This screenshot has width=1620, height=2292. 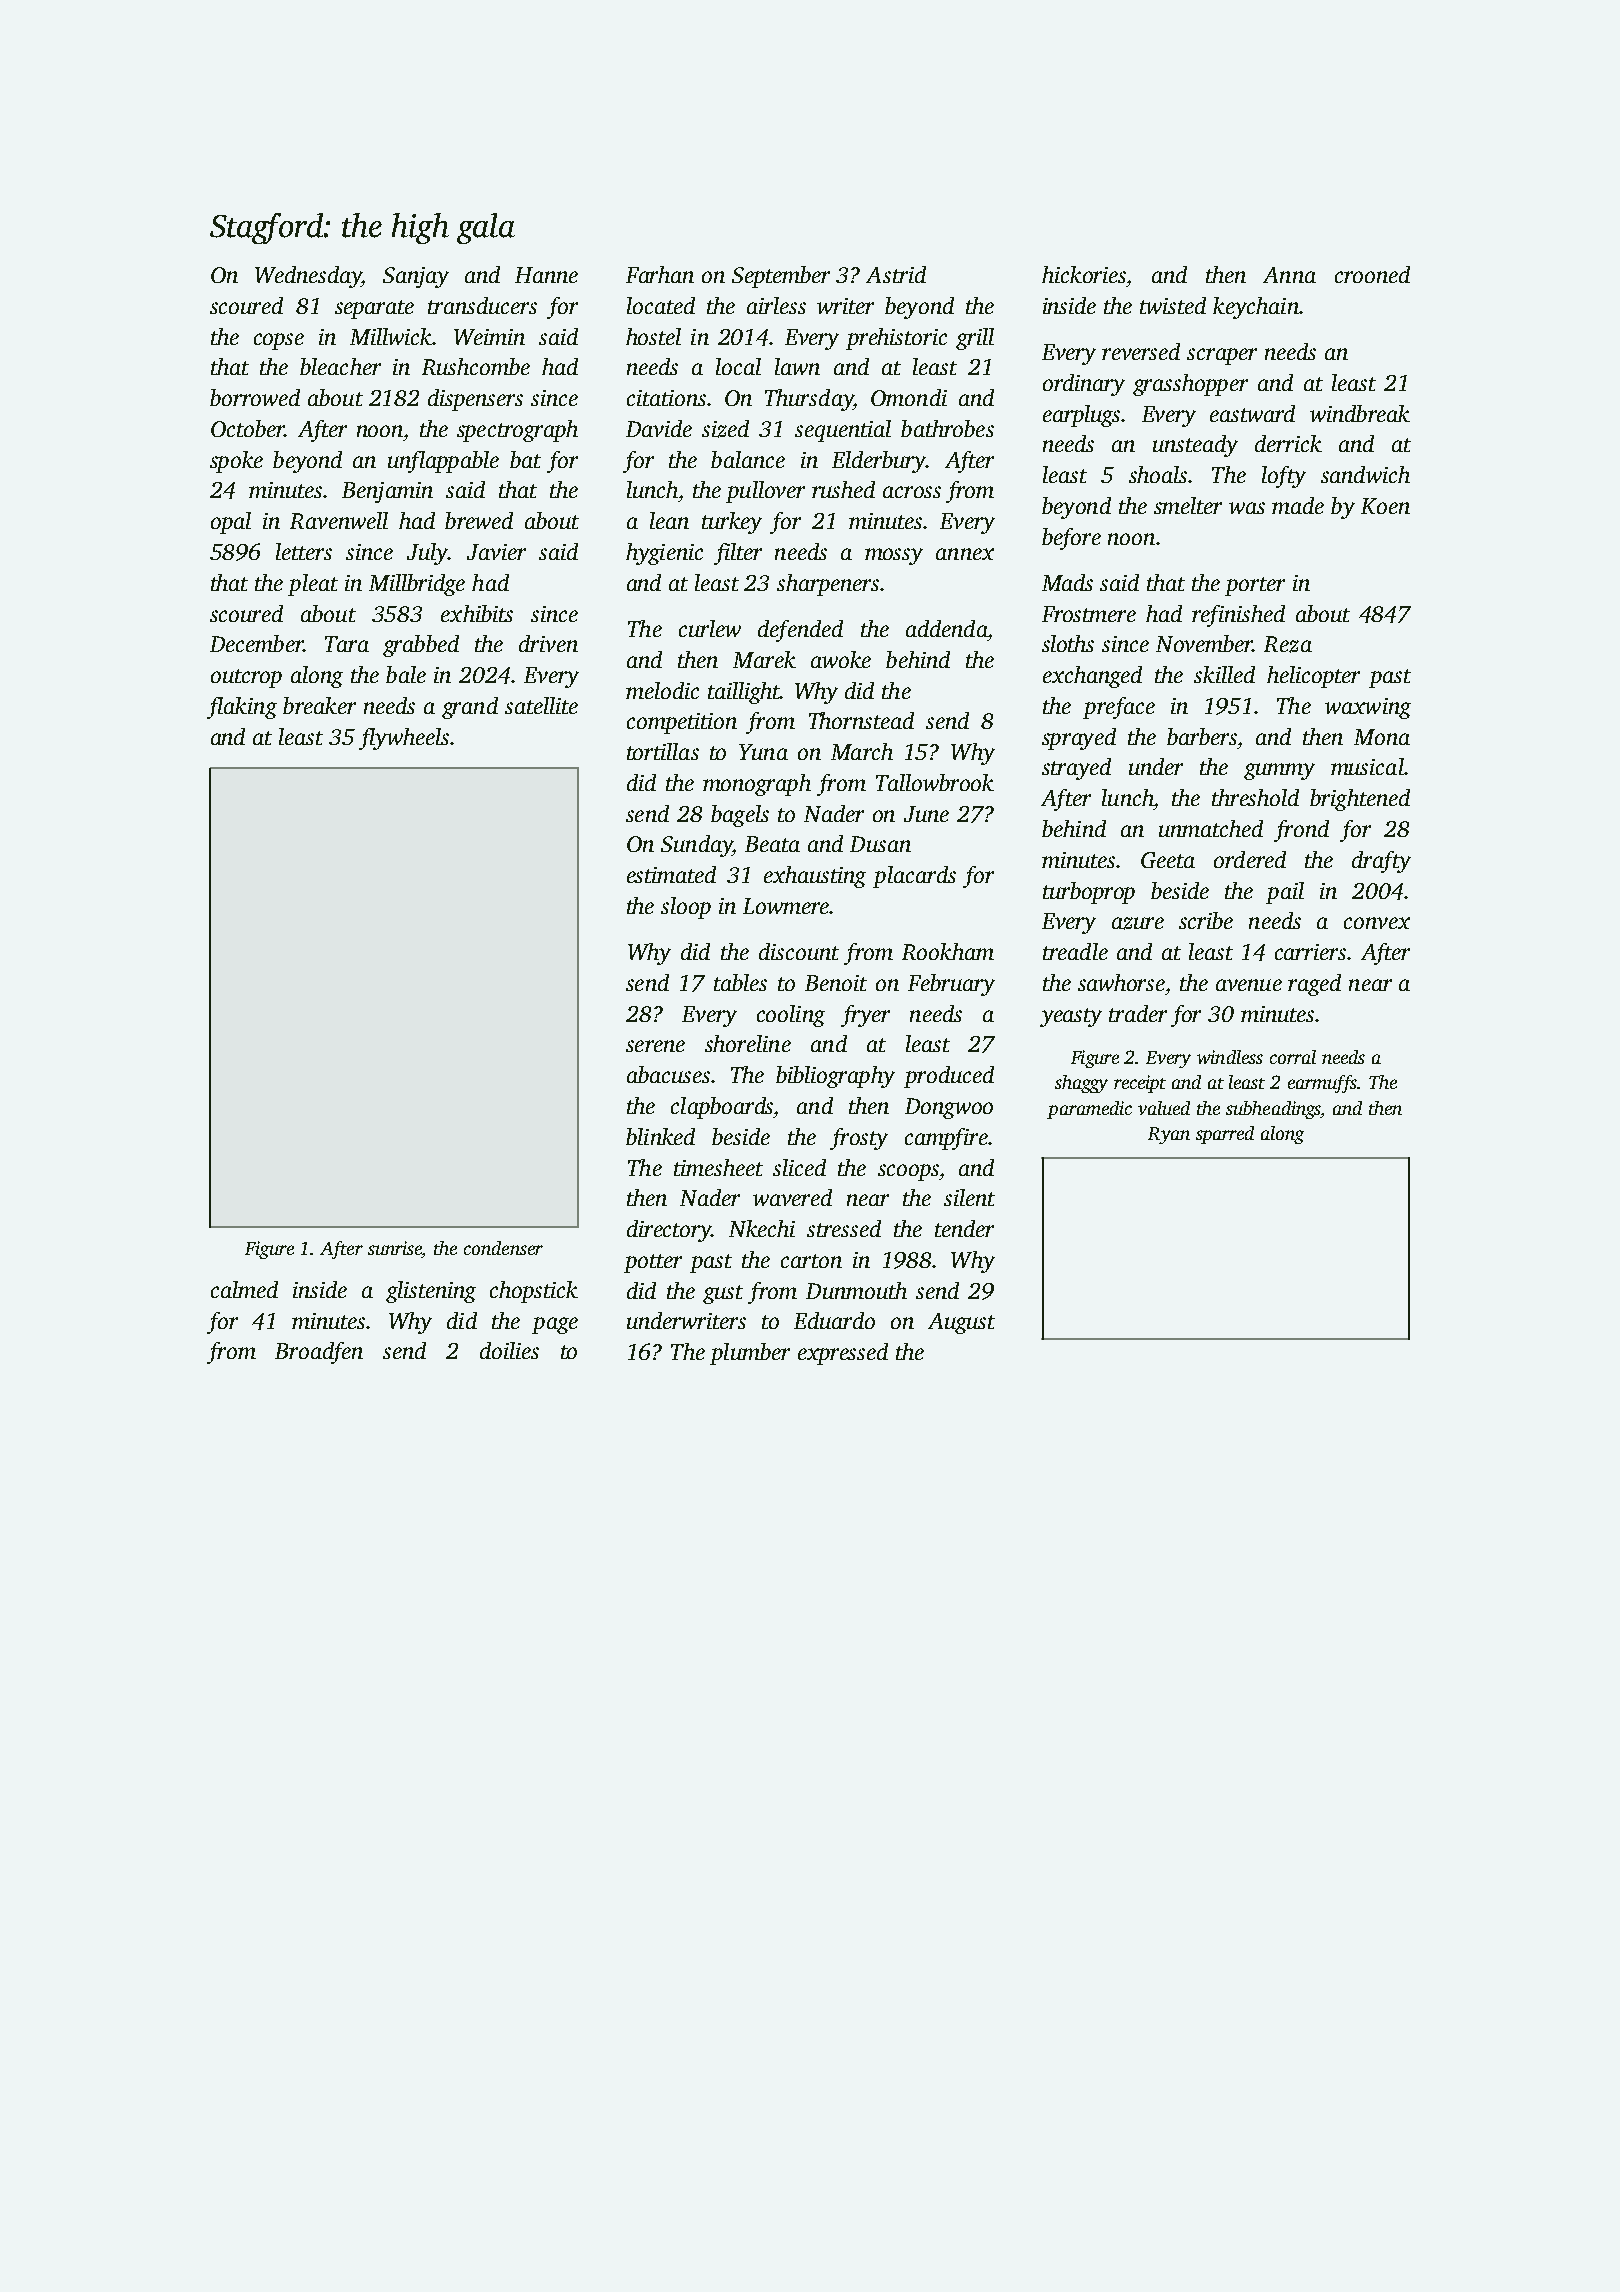 I want to click on serene, so click(x=655, y=1046).
